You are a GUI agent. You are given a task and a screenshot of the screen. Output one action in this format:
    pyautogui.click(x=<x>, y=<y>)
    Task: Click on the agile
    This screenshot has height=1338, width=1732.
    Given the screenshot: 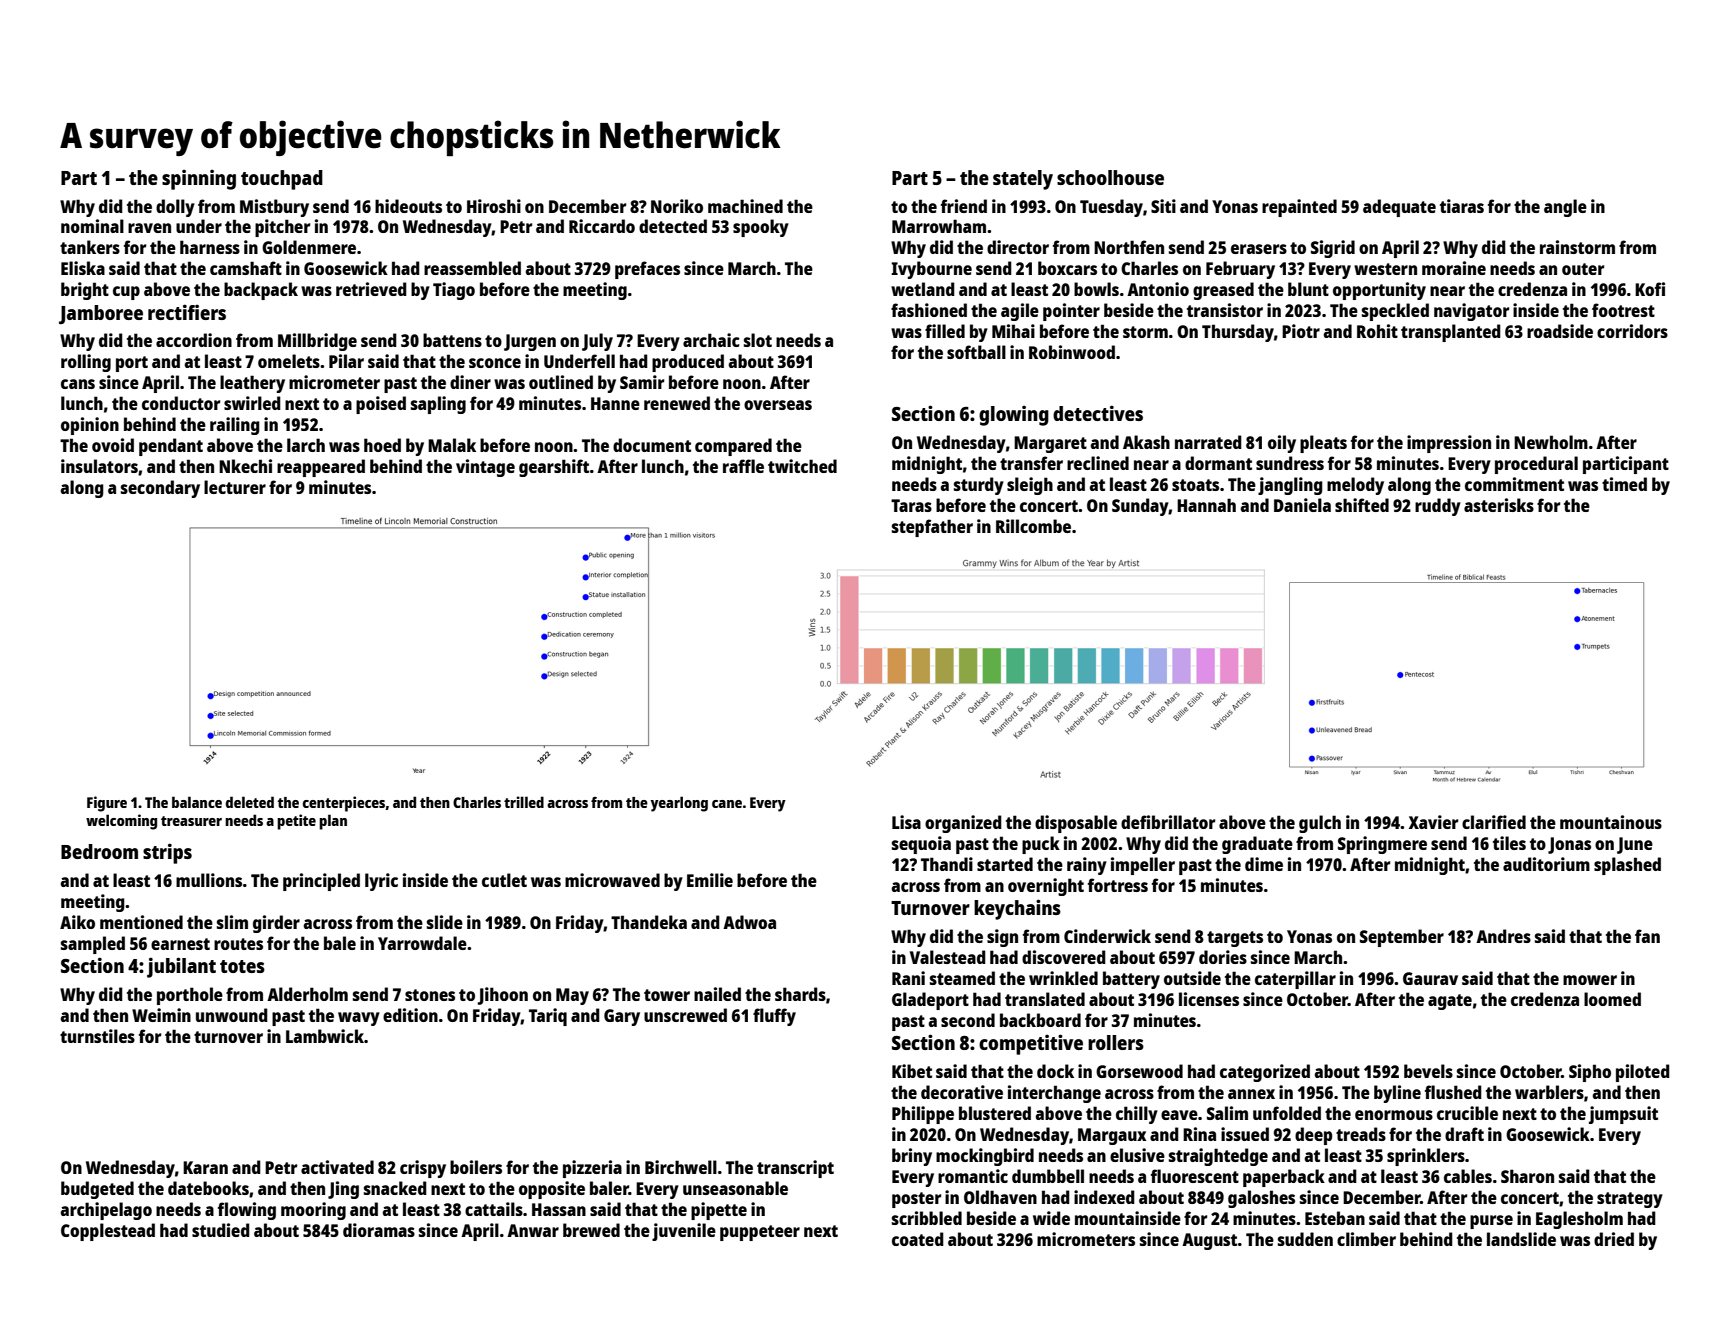 What is the action you would take?
    pyautogui.click(x=1020, y=312)
